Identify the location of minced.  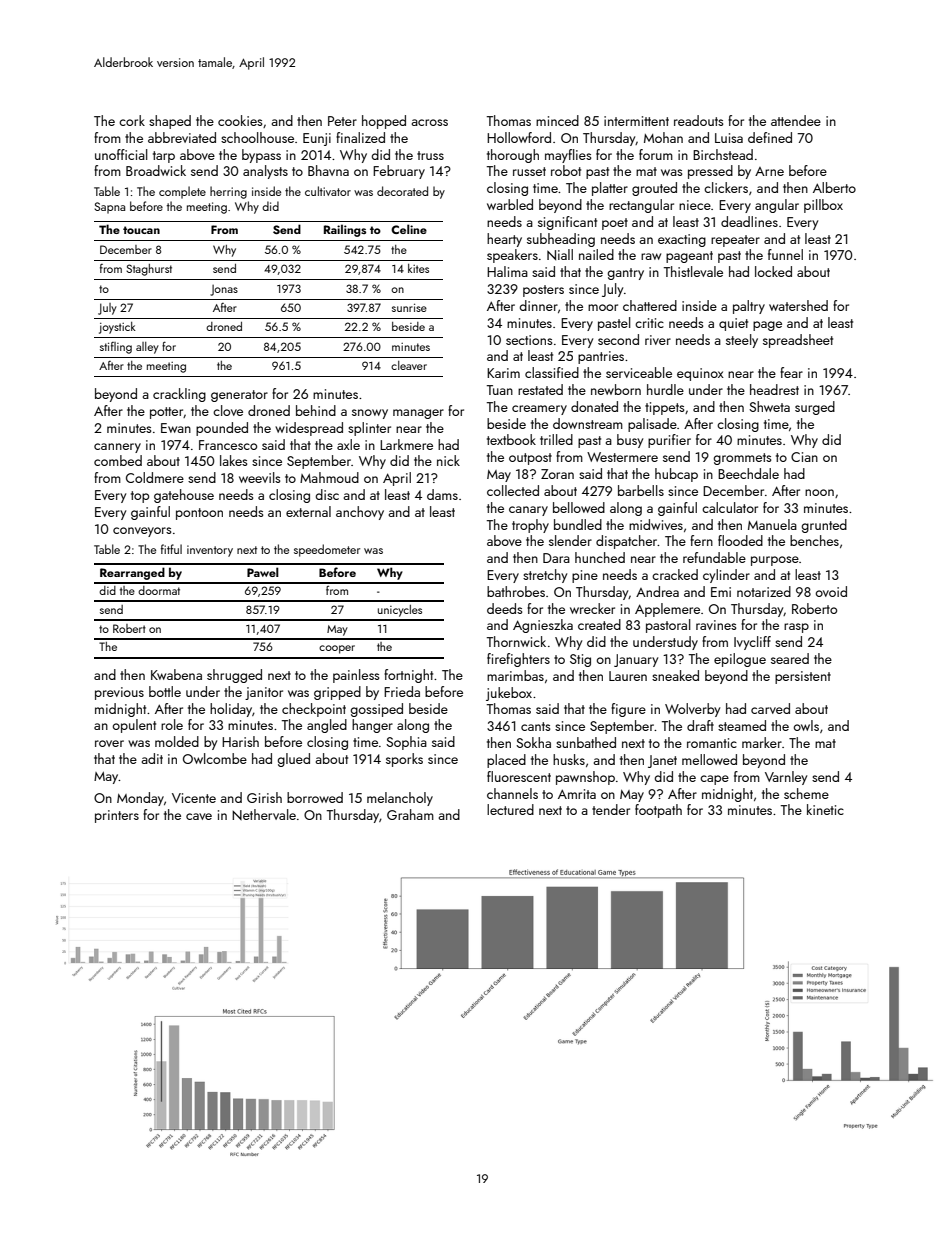
(557, 120).
